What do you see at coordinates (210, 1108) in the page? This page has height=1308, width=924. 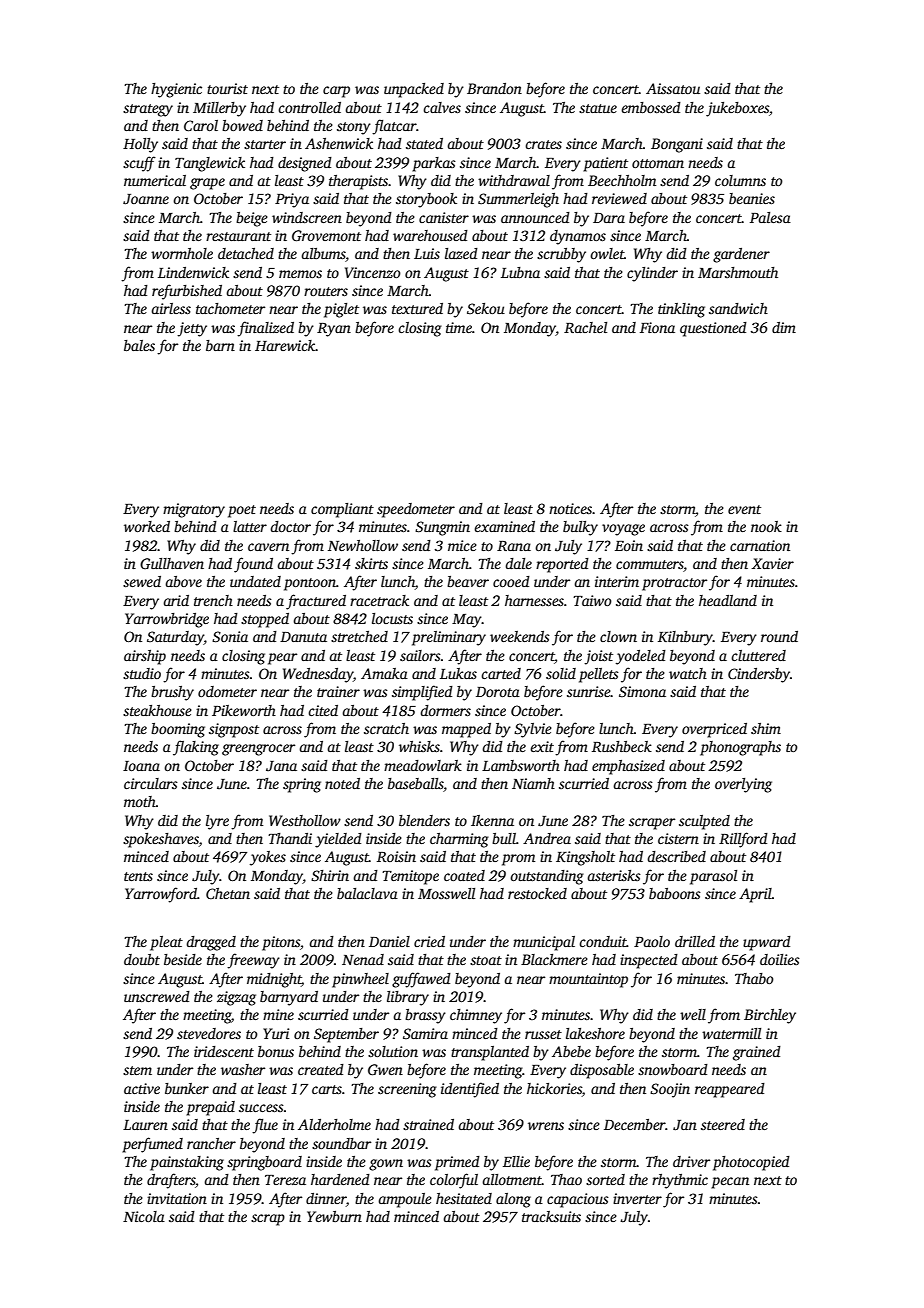 I see `prepaid` at bounding box center [210, 1108].
